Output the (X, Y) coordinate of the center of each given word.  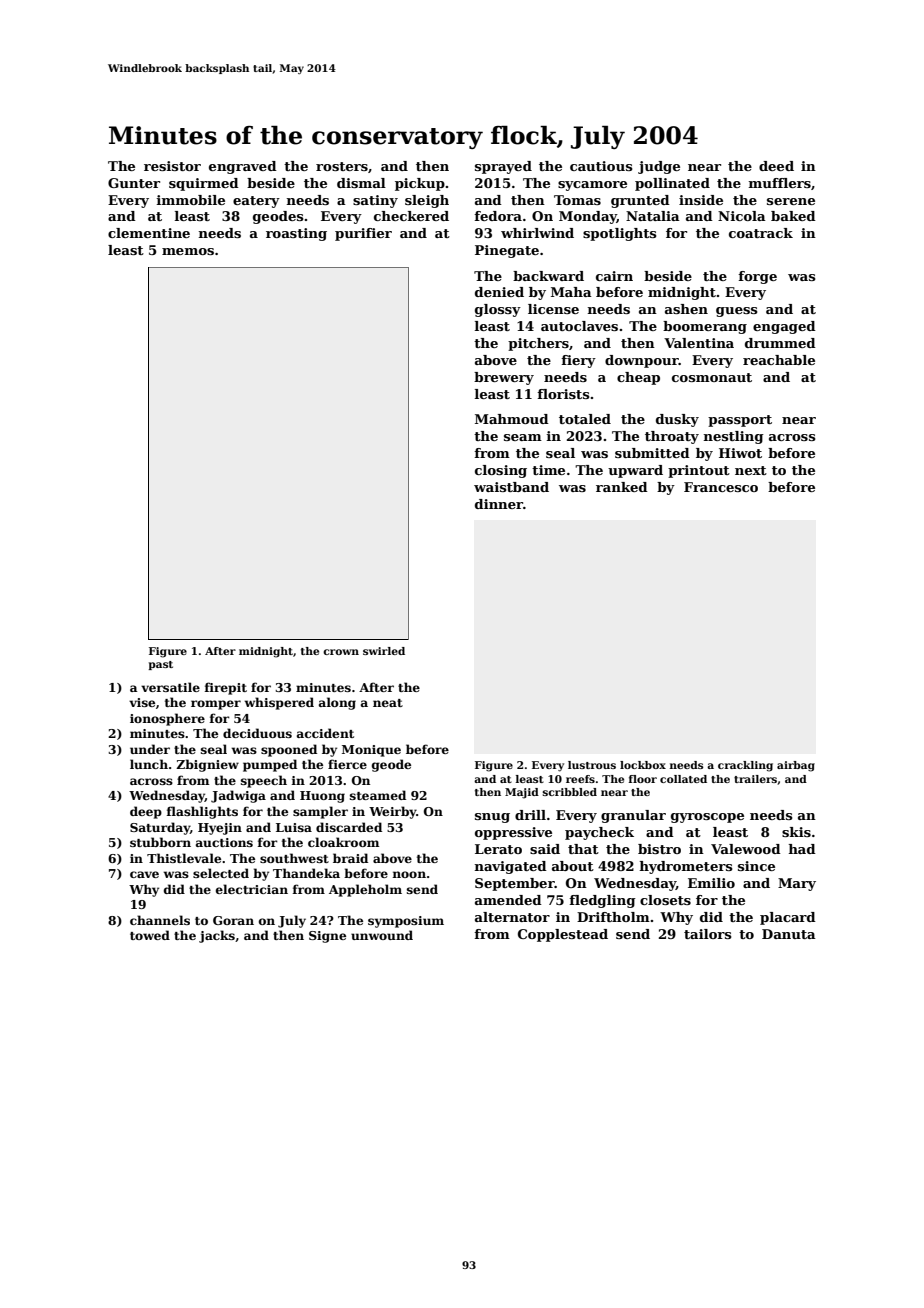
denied (499, 292)
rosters (342, 166)
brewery (504, 378)
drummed (780, 343)
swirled (384, 651)
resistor (172, 166)
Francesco (721, 487)
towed (150, 935)
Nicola (742, 216)
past (160, 665)
